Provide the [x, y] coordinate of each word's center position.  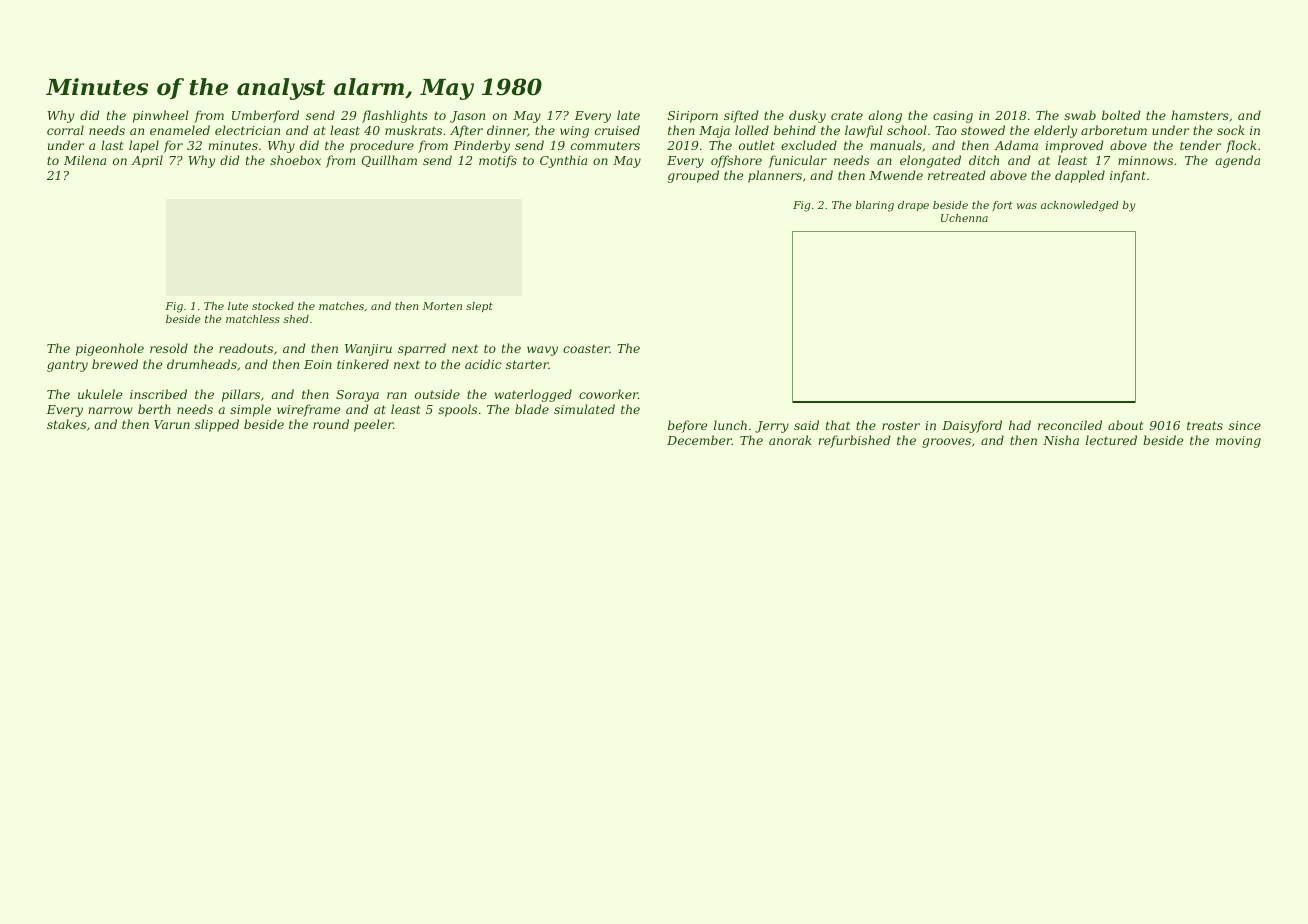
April [147, 161]
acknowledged [1080, 206]
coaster [586, 349]
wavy [542, 351]
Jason [467, 117]
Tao [946, 130]
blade [532, 409]
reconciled [1070, 425]
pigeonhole [110, 349]
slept [479, 307]
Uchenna [964, 218]
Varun [172, 424]
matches [341, 306]
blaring [875, 206]
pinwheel [161, 116]
